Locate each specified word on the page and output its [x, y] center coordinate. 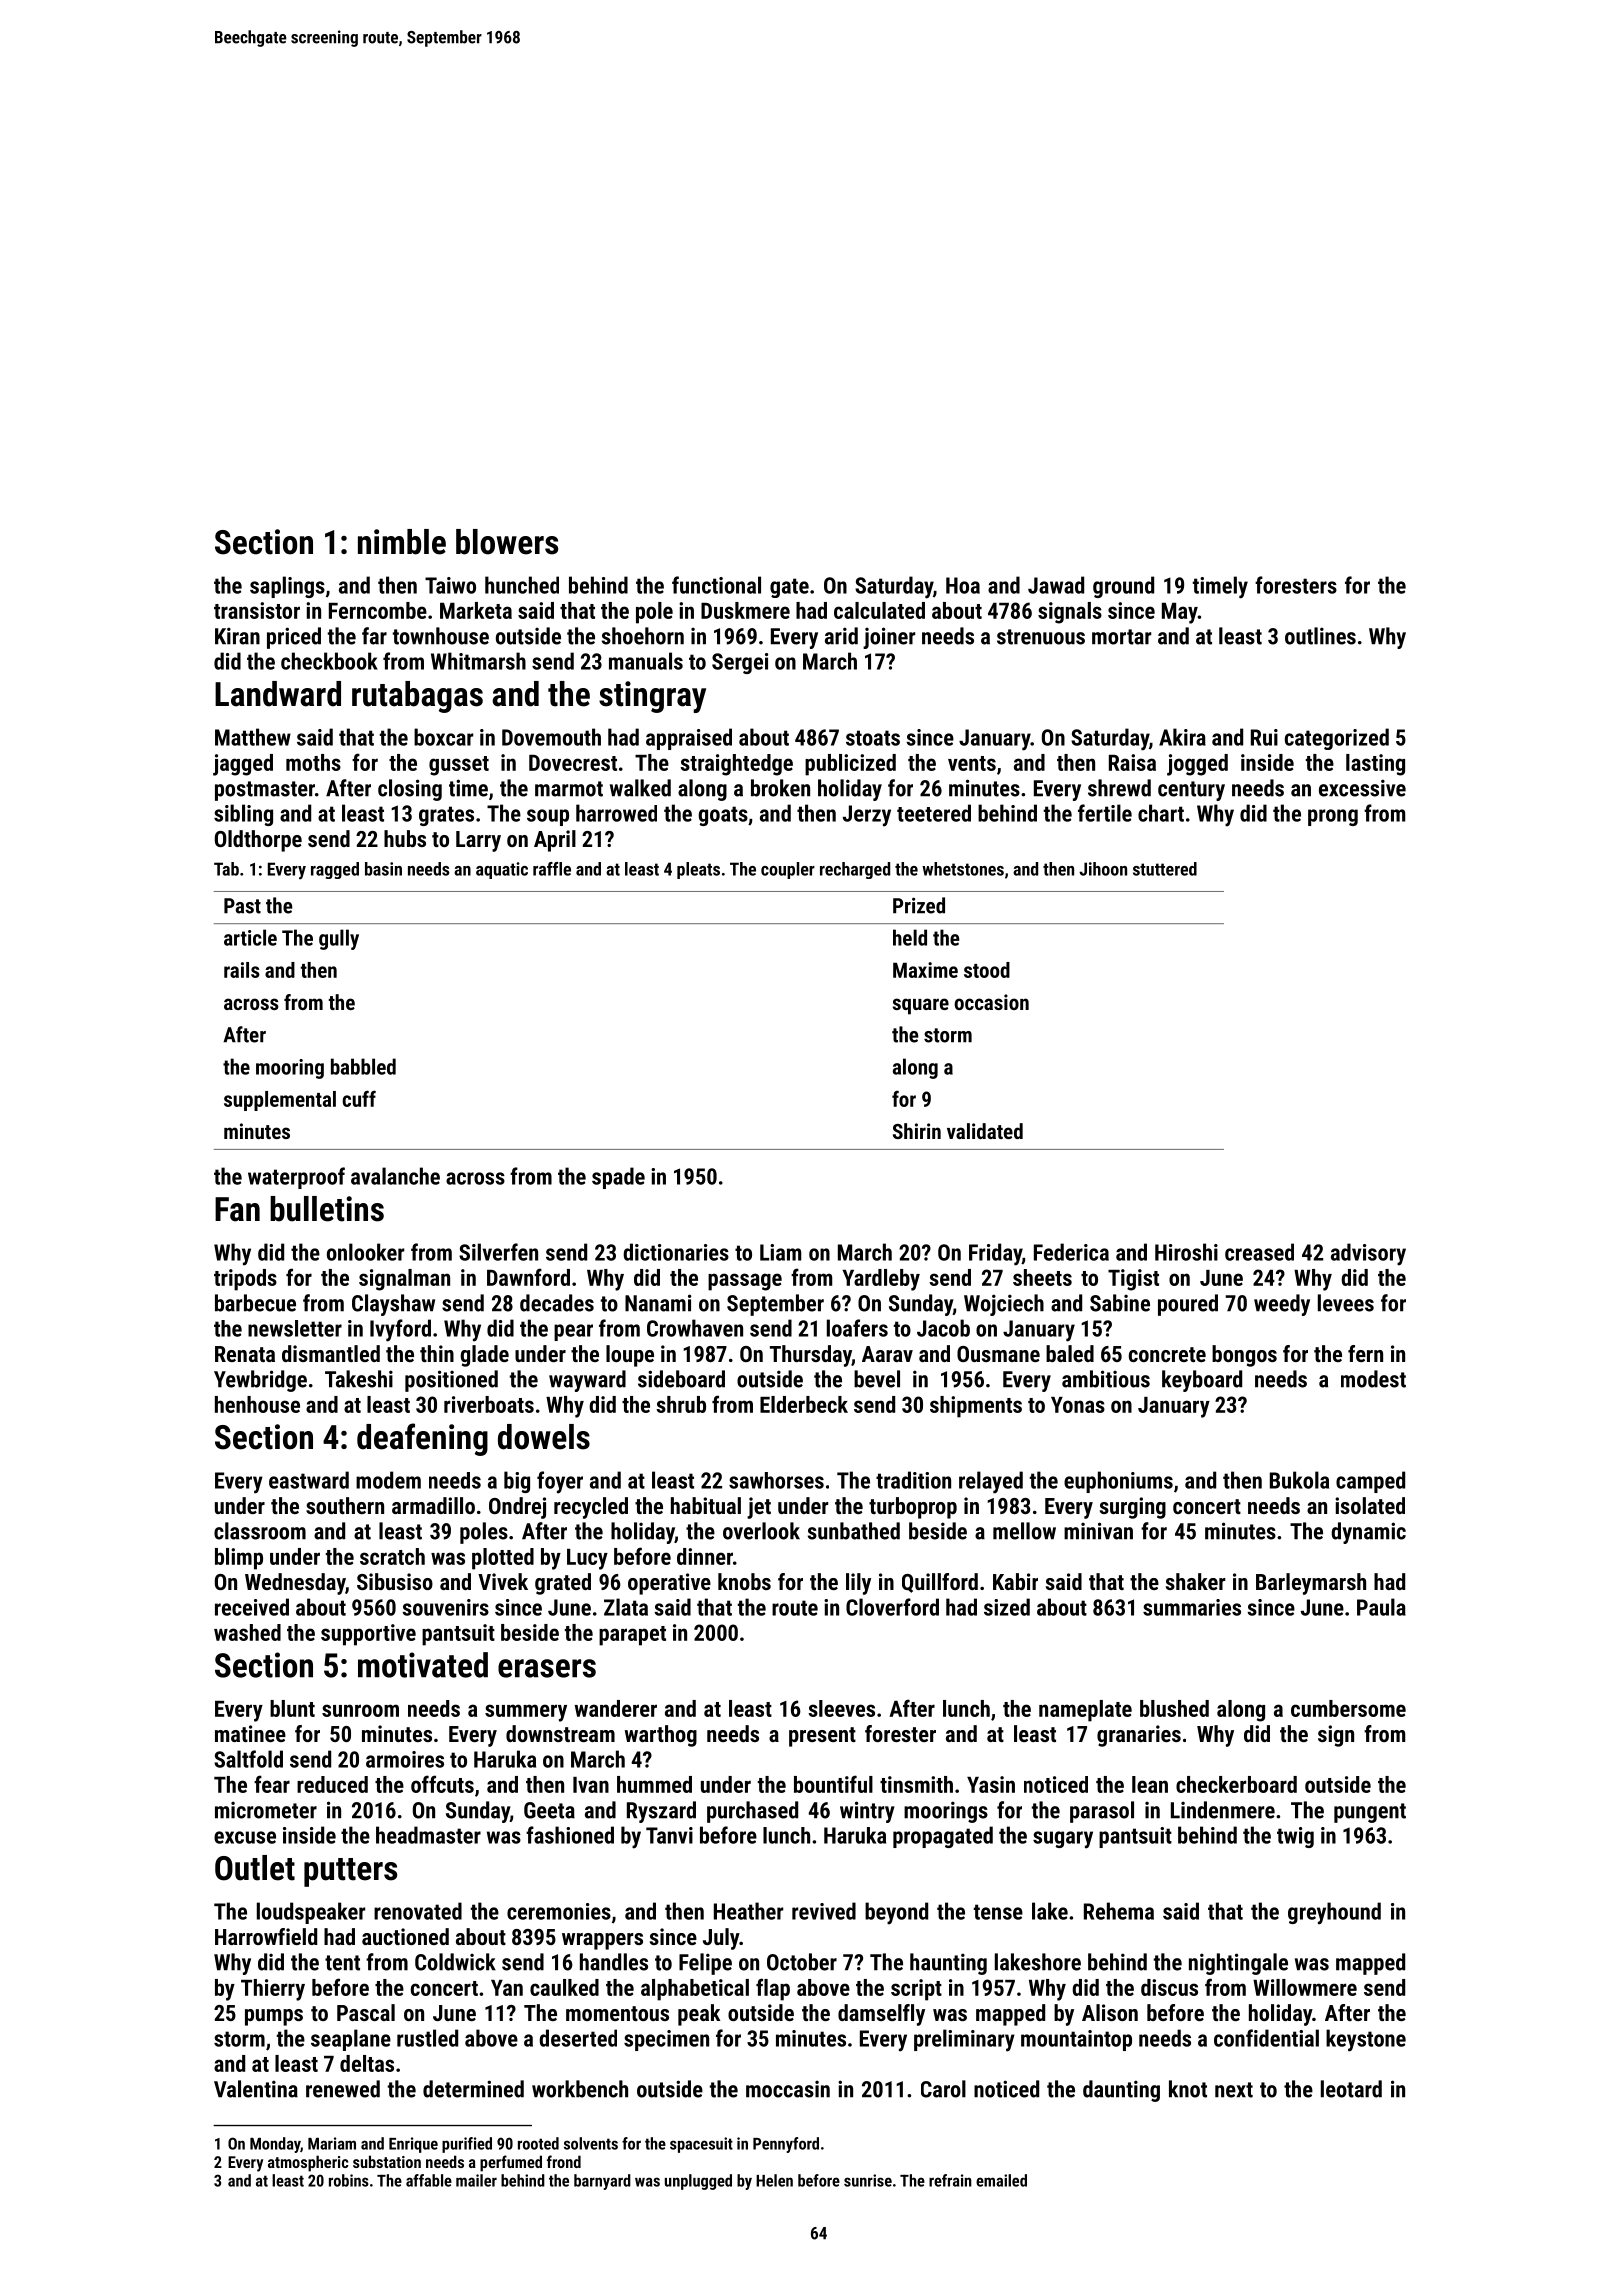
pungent [1370, 1813]
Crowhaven [695, 1328]
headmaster [428, 1835]
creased [1259, 1252]
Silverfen [498, 1252]
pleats [698, 870]
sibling [243, 815]
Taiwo [450, 585]
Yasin [991, 1784]
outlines [1320, 636]
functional [716, 585]
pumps [274, 2017]
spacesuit [701, 2145]
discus [1169, 1987]
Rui [1264, 737]
